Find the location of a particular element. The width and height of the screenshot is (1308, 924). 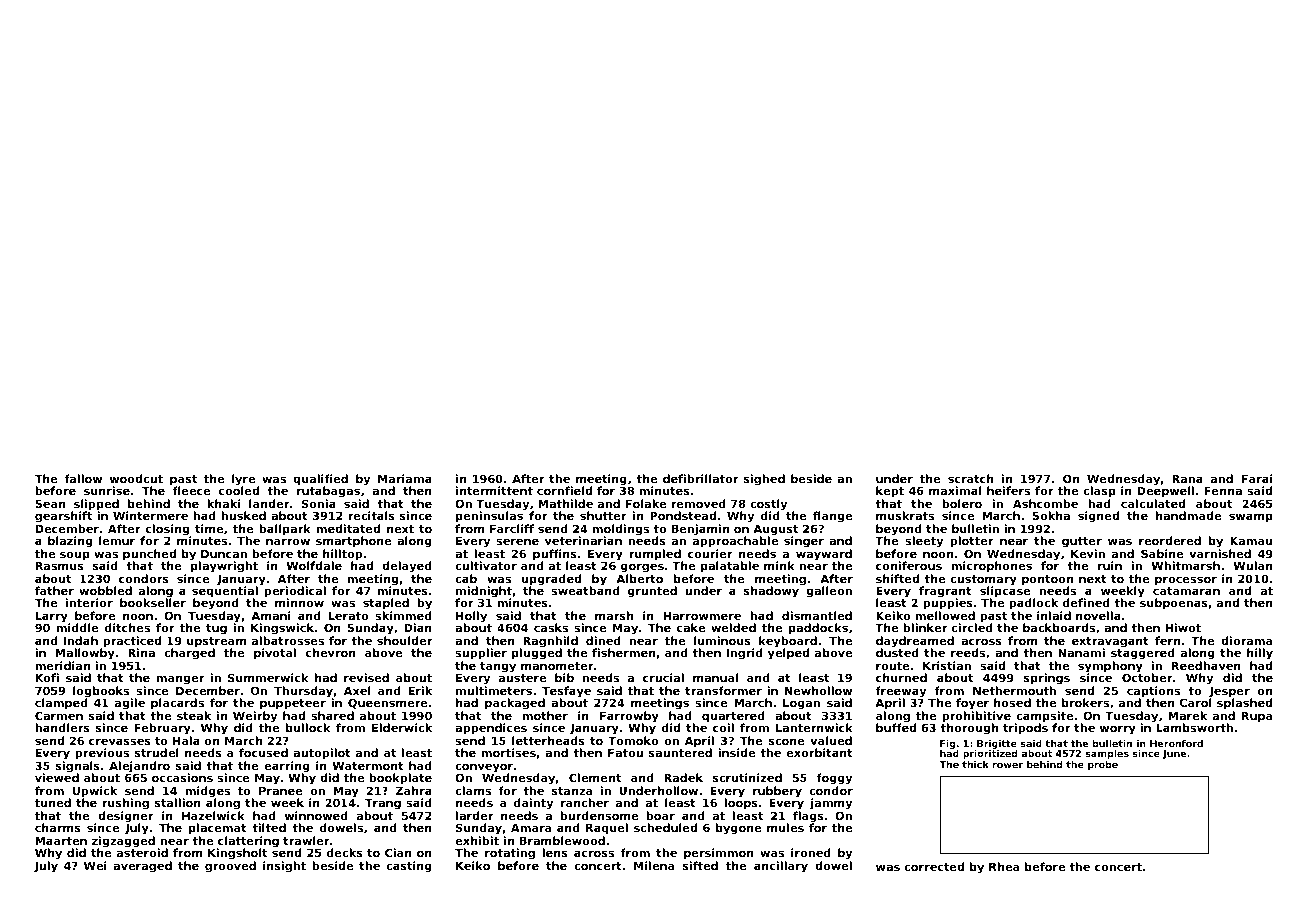

rotating is located at coordinates (510, 854).
